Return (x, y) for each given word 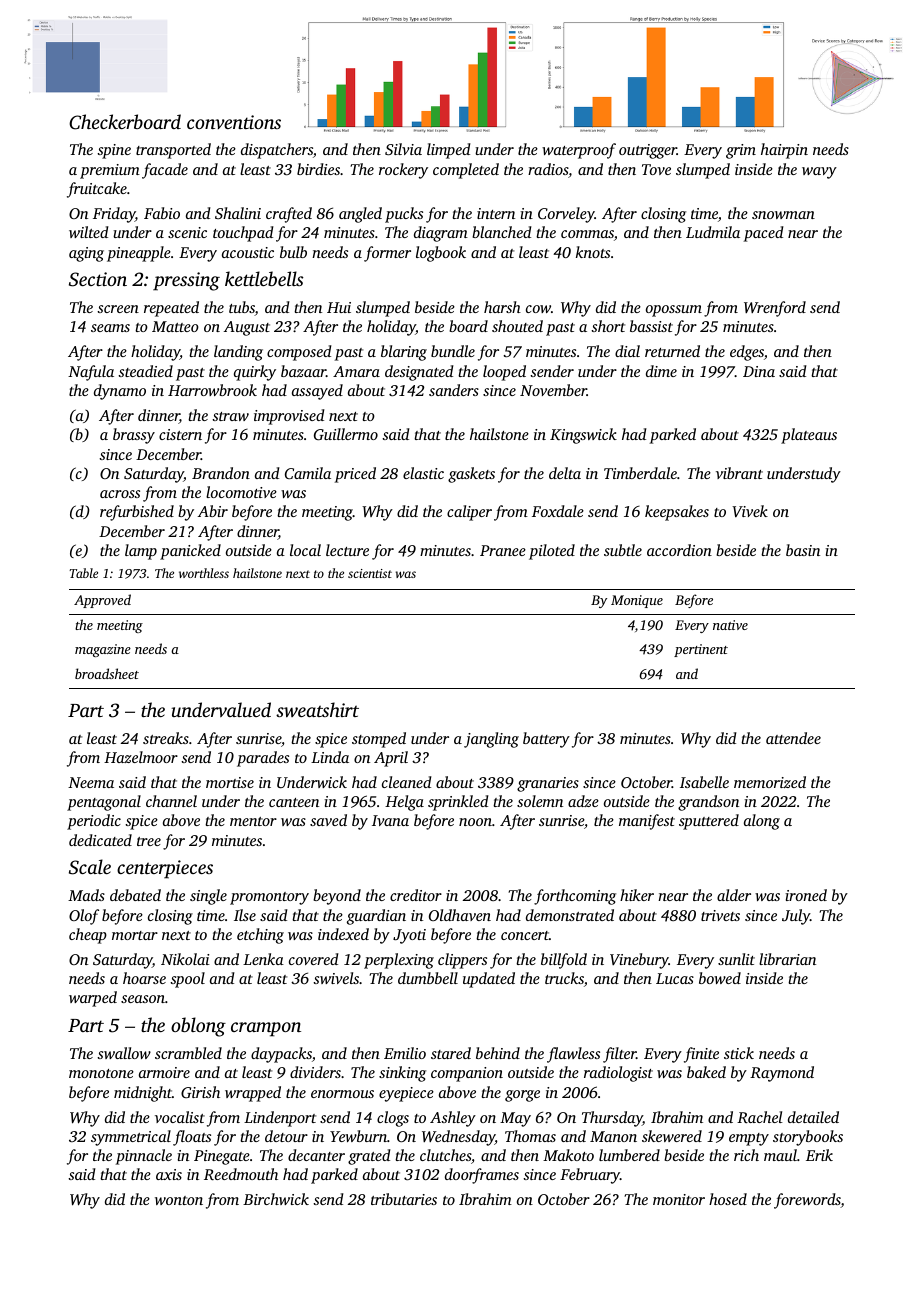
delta (565, 473)
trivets (720, 915)
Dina (759, 371)
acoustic (248, 252)
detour (286, 1136)
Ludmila (713, 232)
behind (498, 1053)
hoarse (144, 978)
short (608, 326)
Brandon (221, 473)
